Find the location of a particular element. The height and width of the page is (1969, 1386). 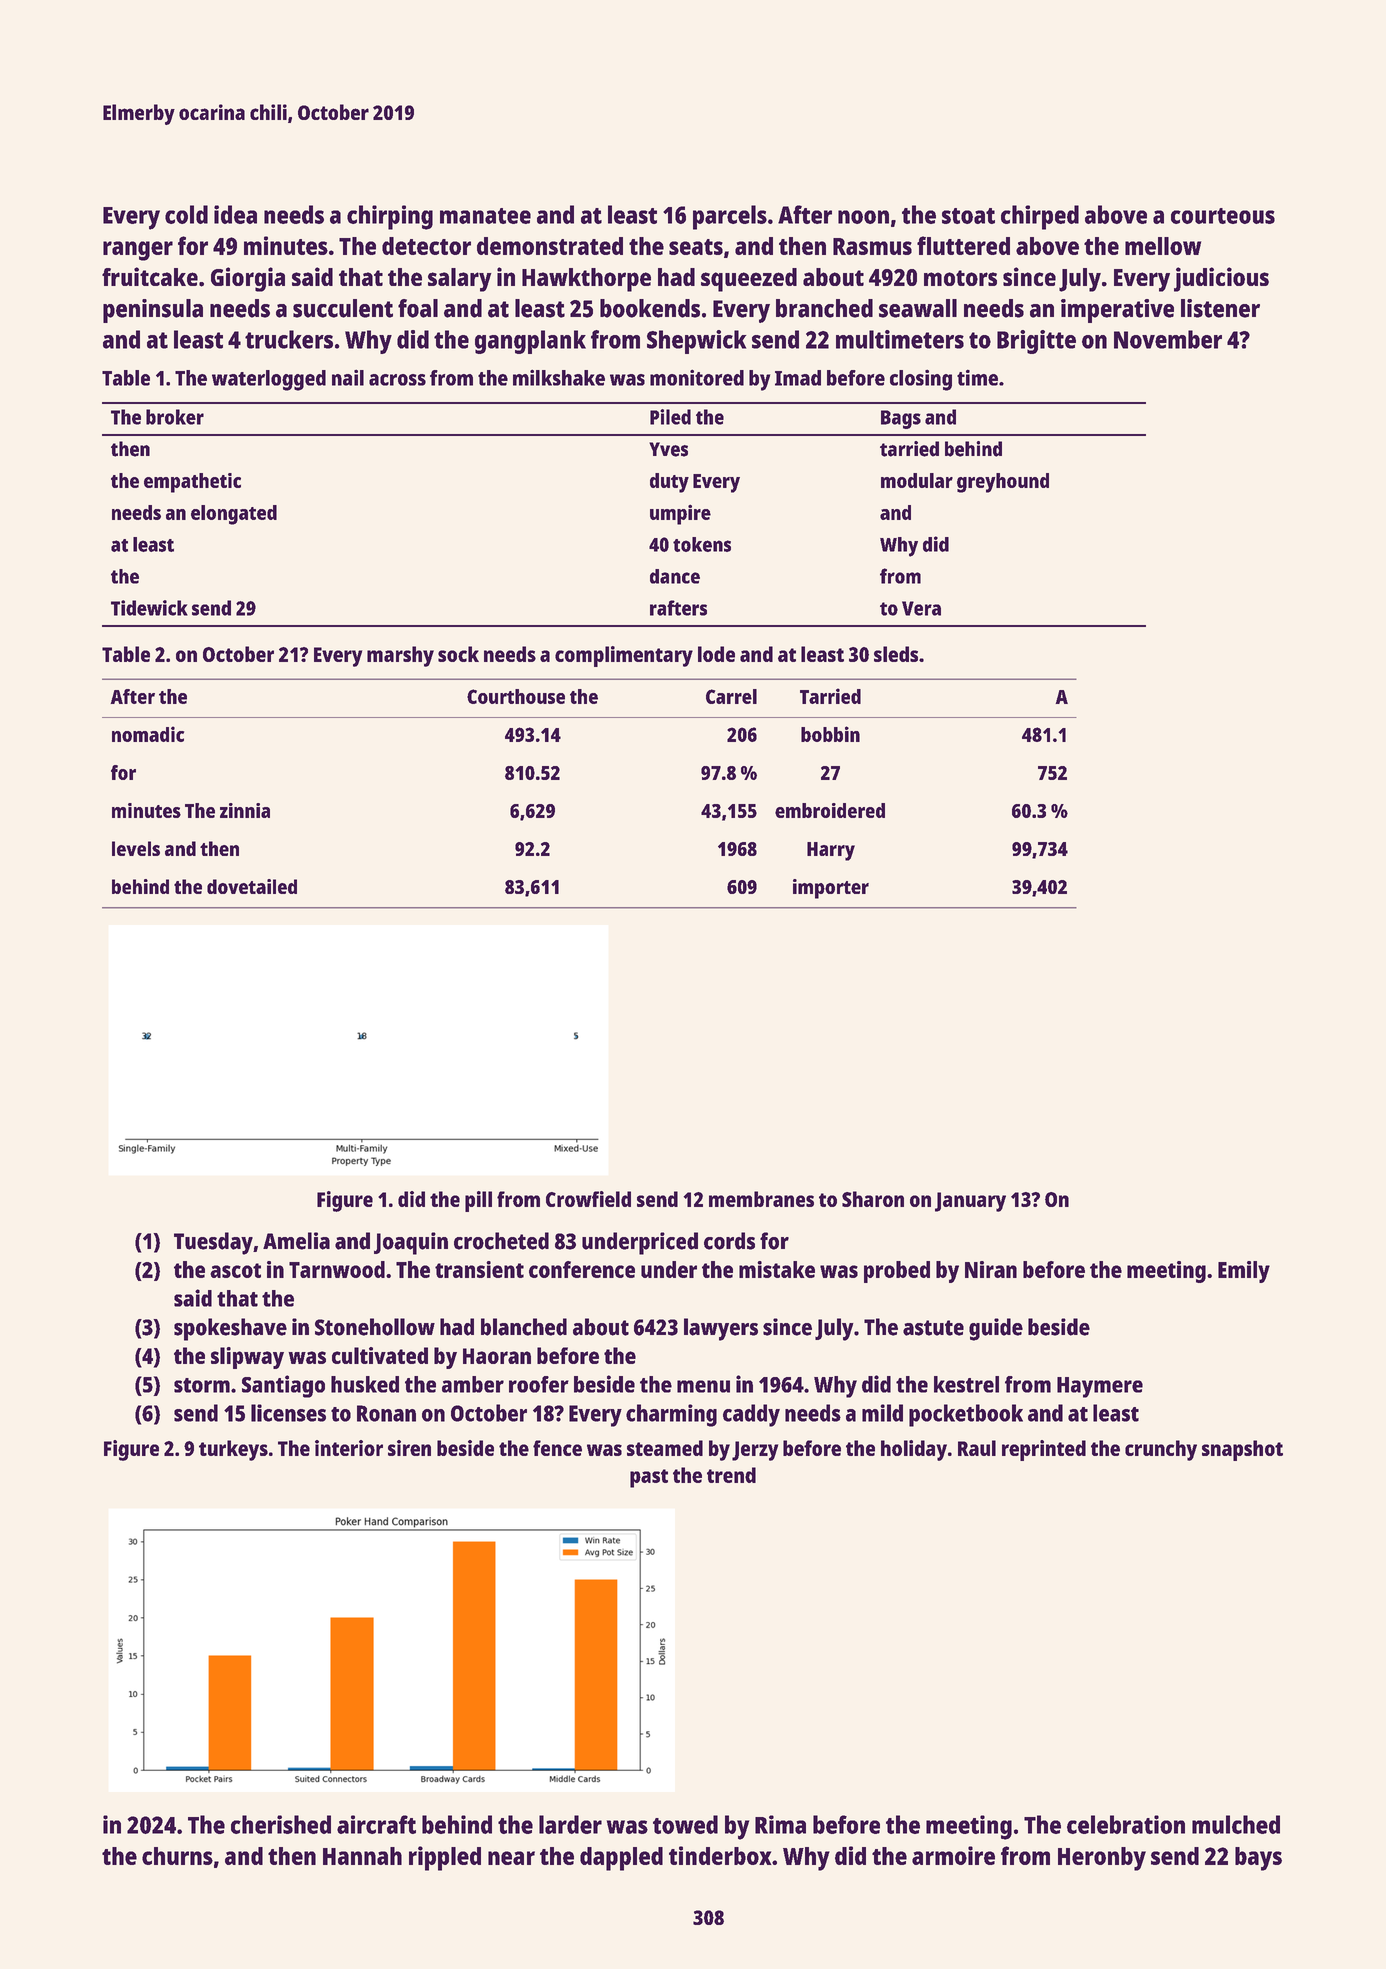

embroidered is located at coordinates (830, 810).
